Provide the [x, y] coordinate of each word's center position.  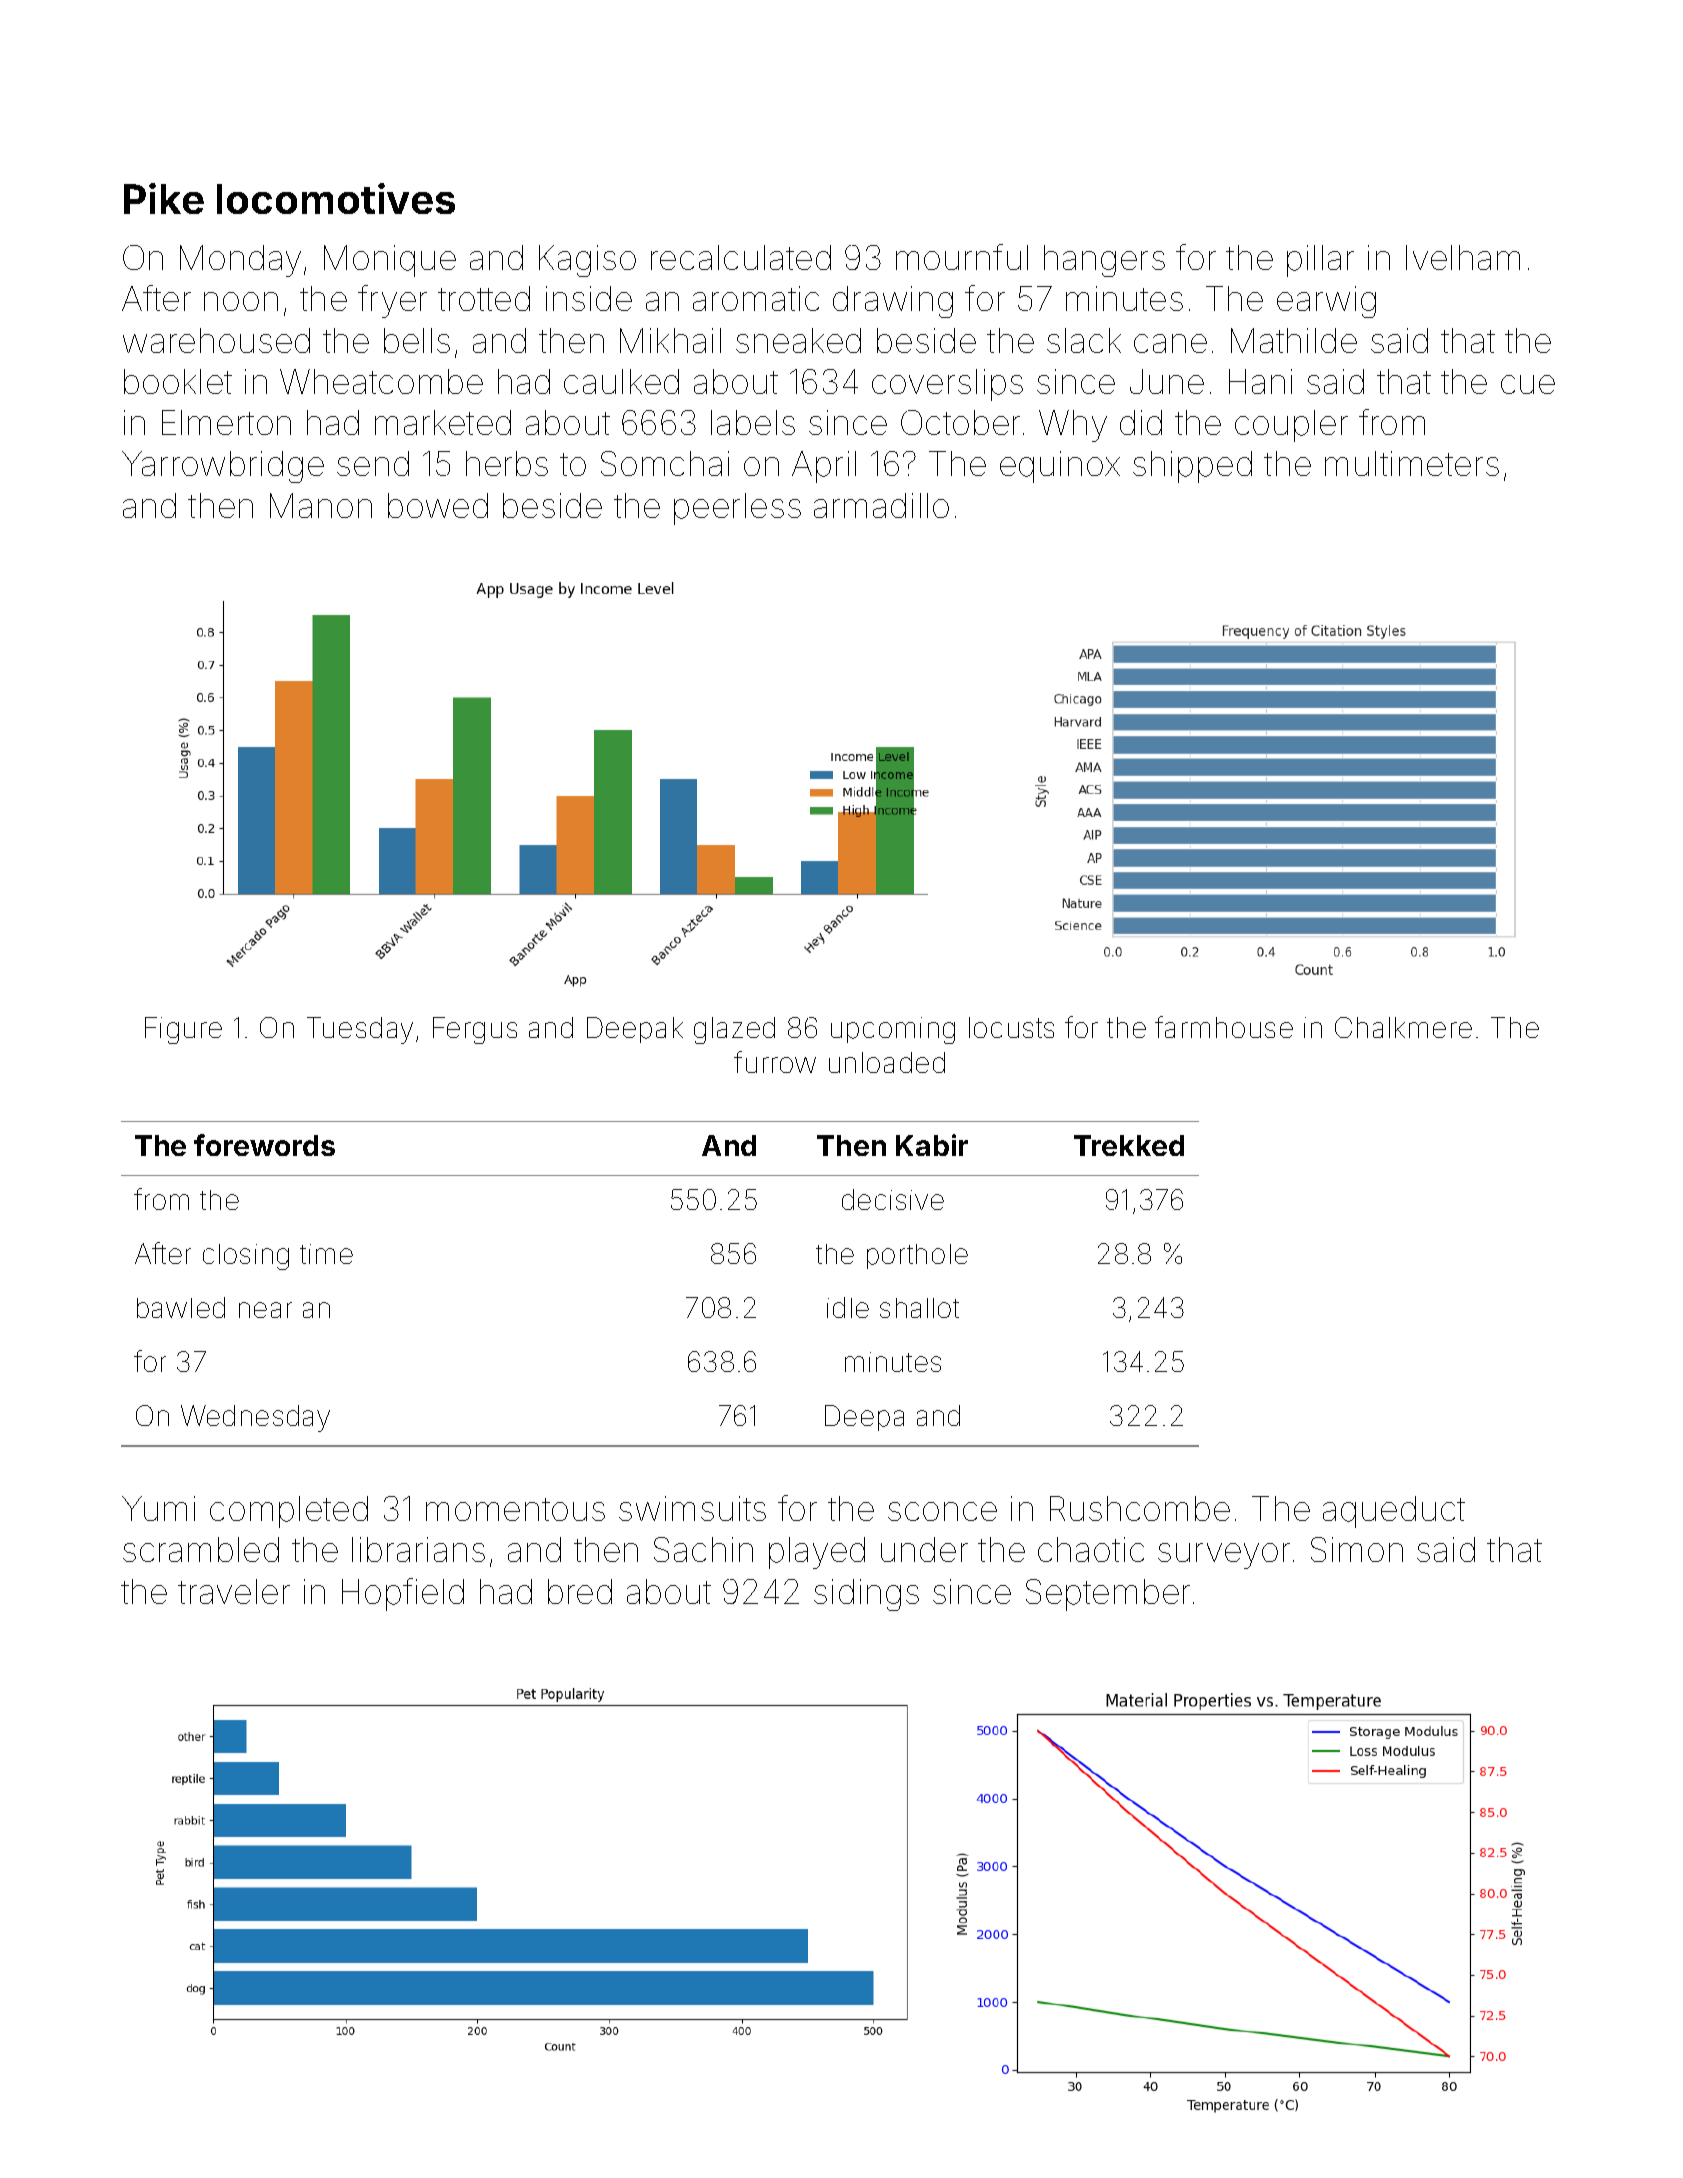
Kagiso [587, 261]
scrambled [201, 1549]
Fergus [475, 1030]
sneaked [798, 340]
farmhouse [1224, 1027]
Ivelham [1463, 257]
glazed [734, 1030]
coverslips [947, 385]
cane [1170, 343]
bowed [438, 505]
